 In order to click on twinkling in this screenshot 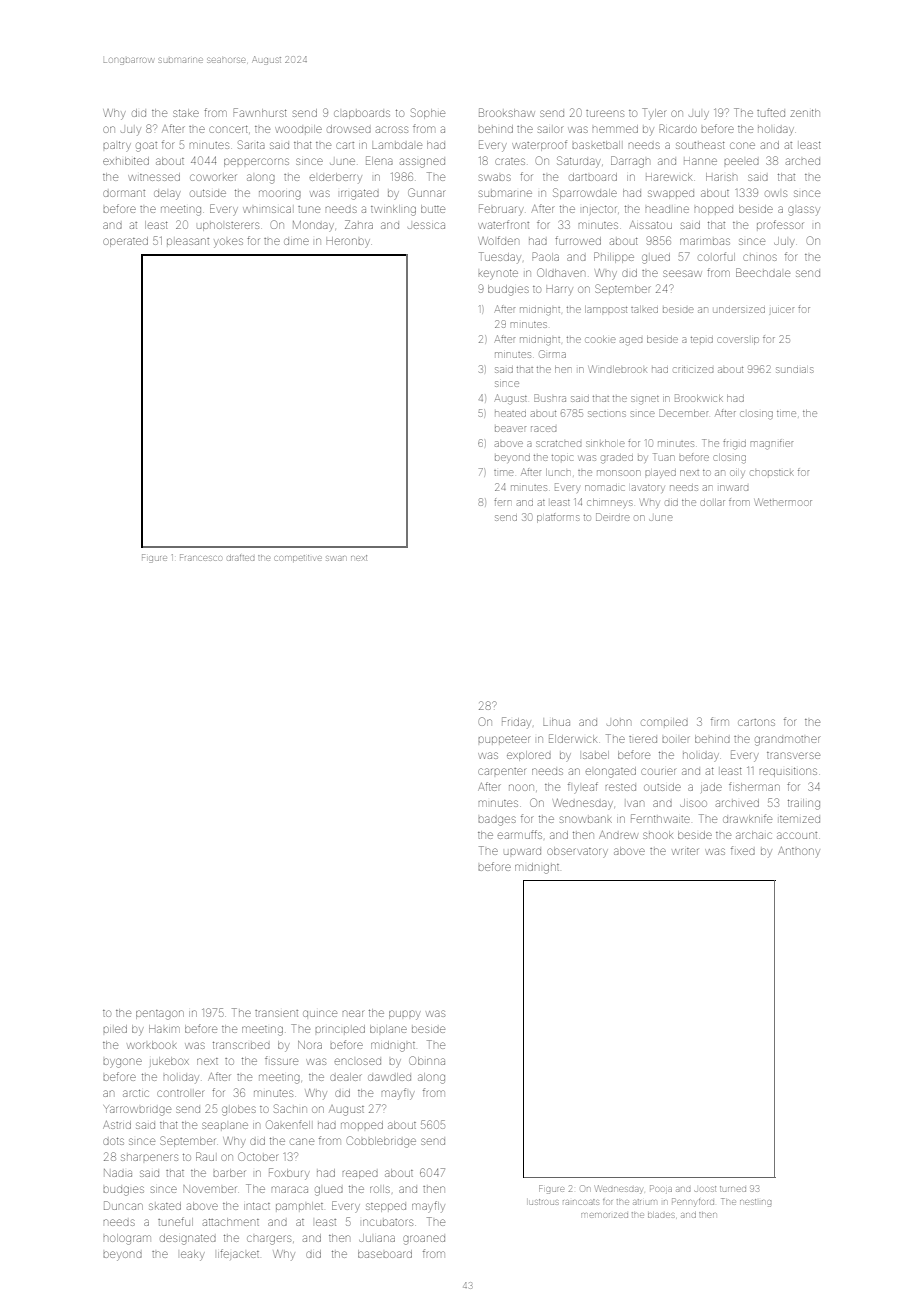, I will do `click(393, 210)`.
